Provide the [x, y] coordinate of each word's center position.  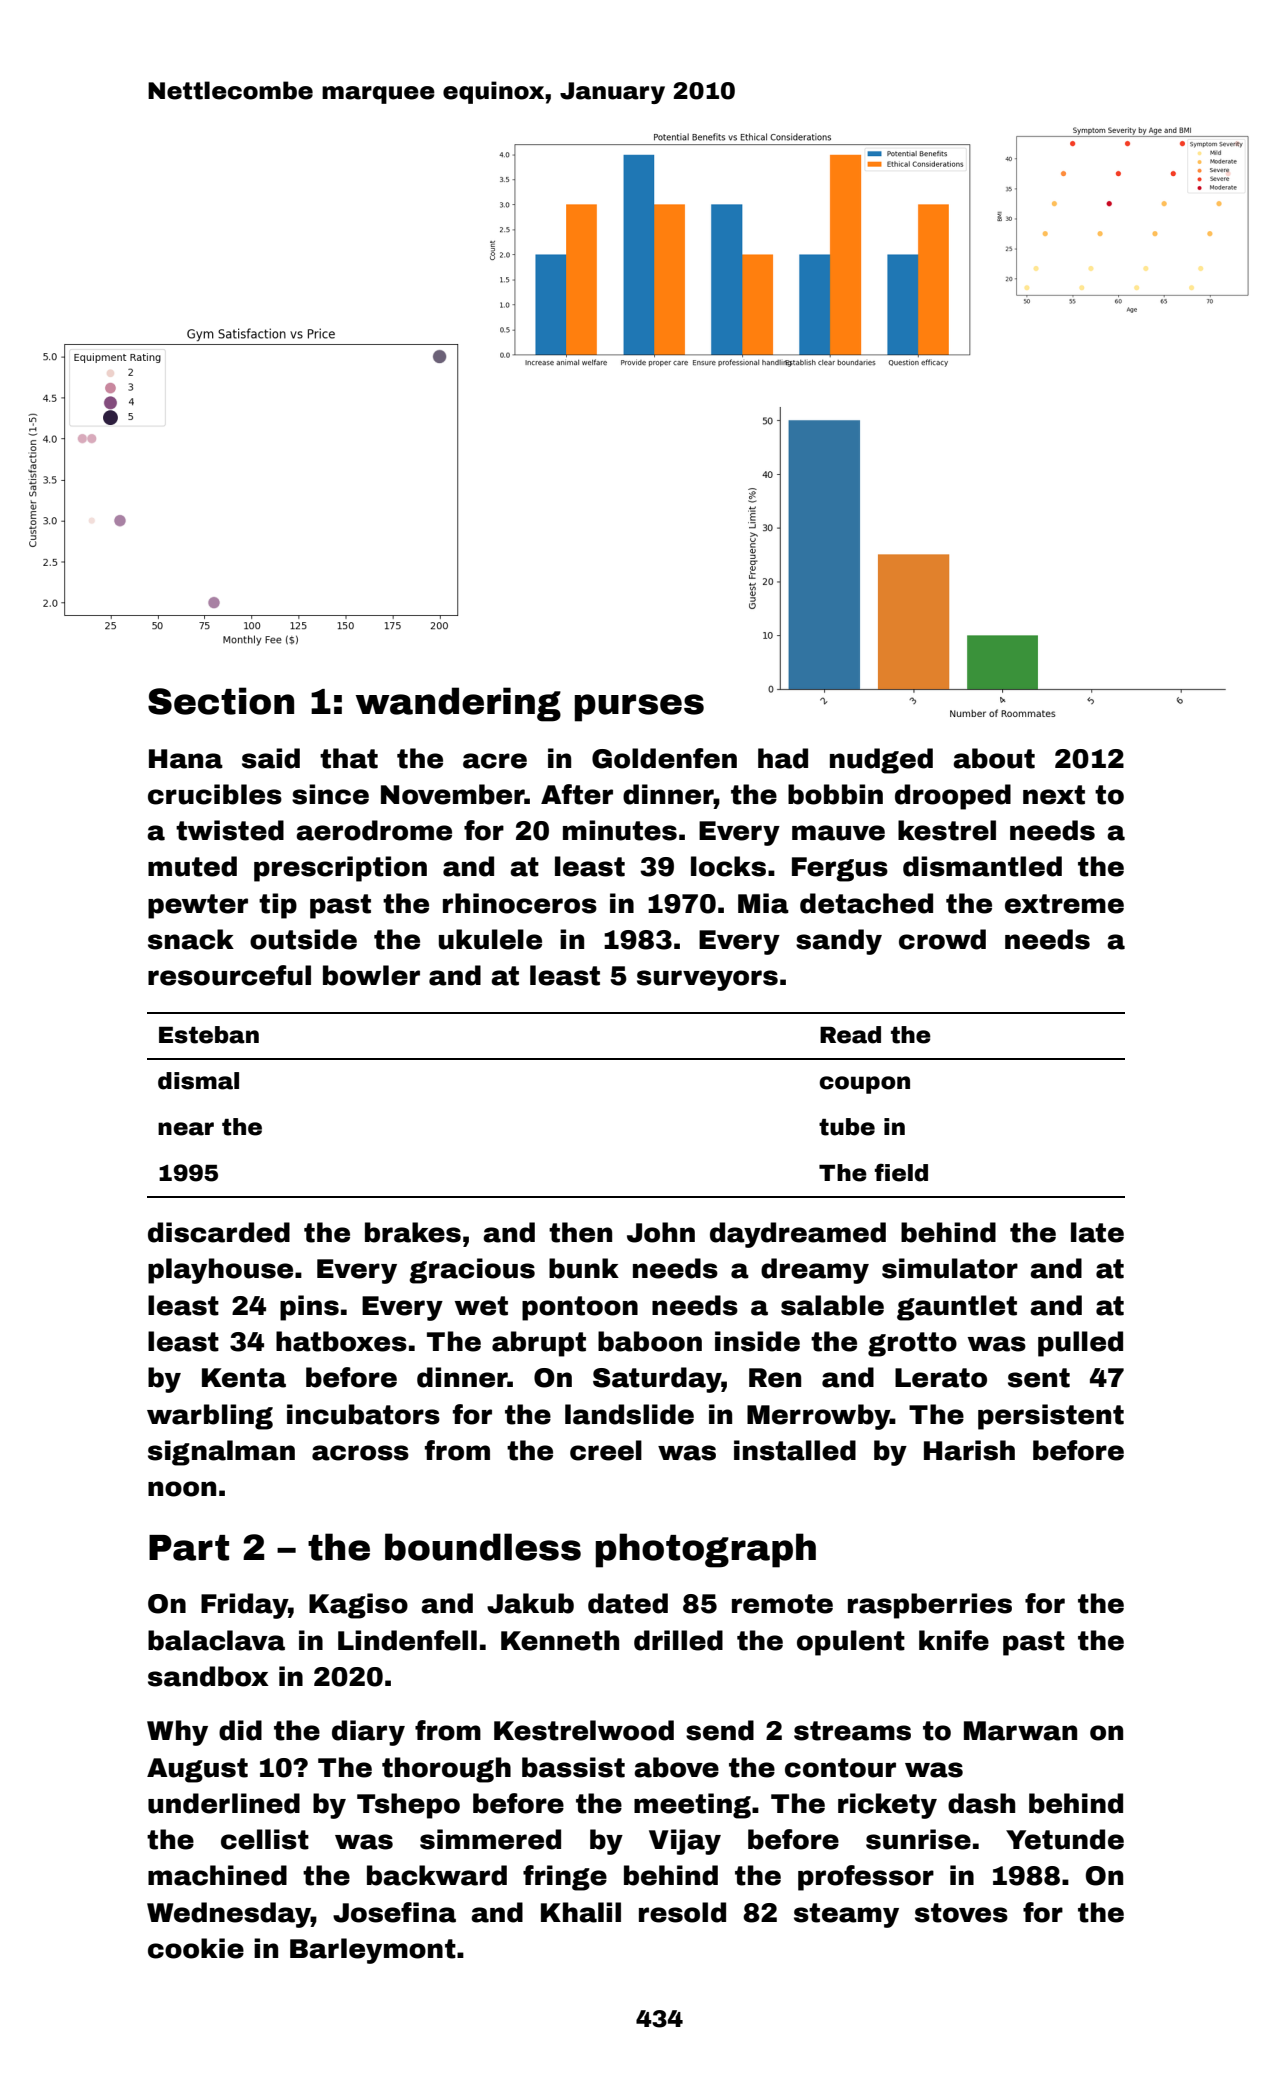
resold [682, 1912]
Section [221, 701]
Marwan [1020, 1731]
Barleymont [373, 1951]
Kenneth [560, 1640]
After [577, 794]
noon [182, 1489]
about [994, 758]
